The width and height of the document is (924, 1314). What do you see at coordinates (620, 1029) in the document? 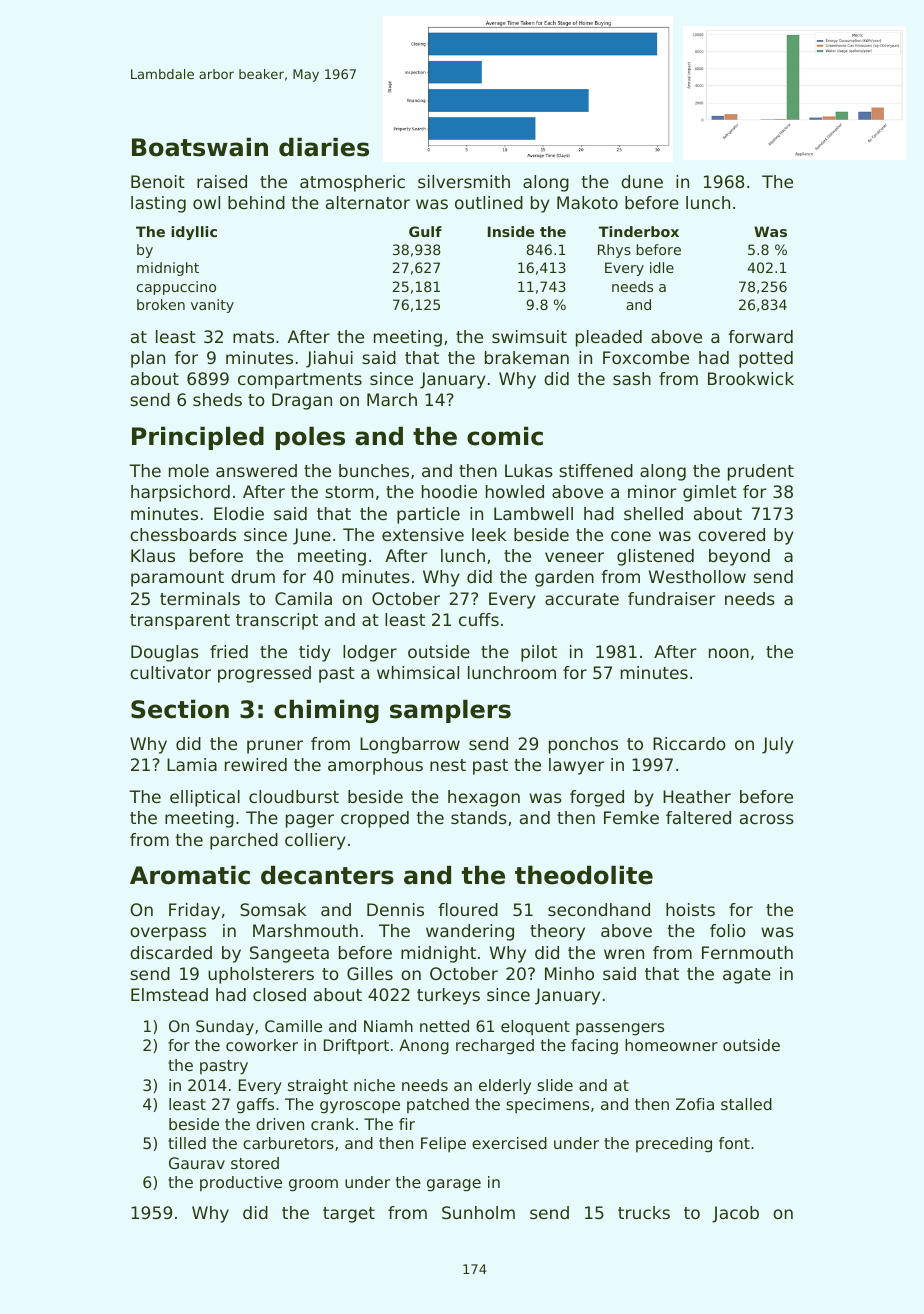
I see `passengers` at bounding box center [620, 1029].
